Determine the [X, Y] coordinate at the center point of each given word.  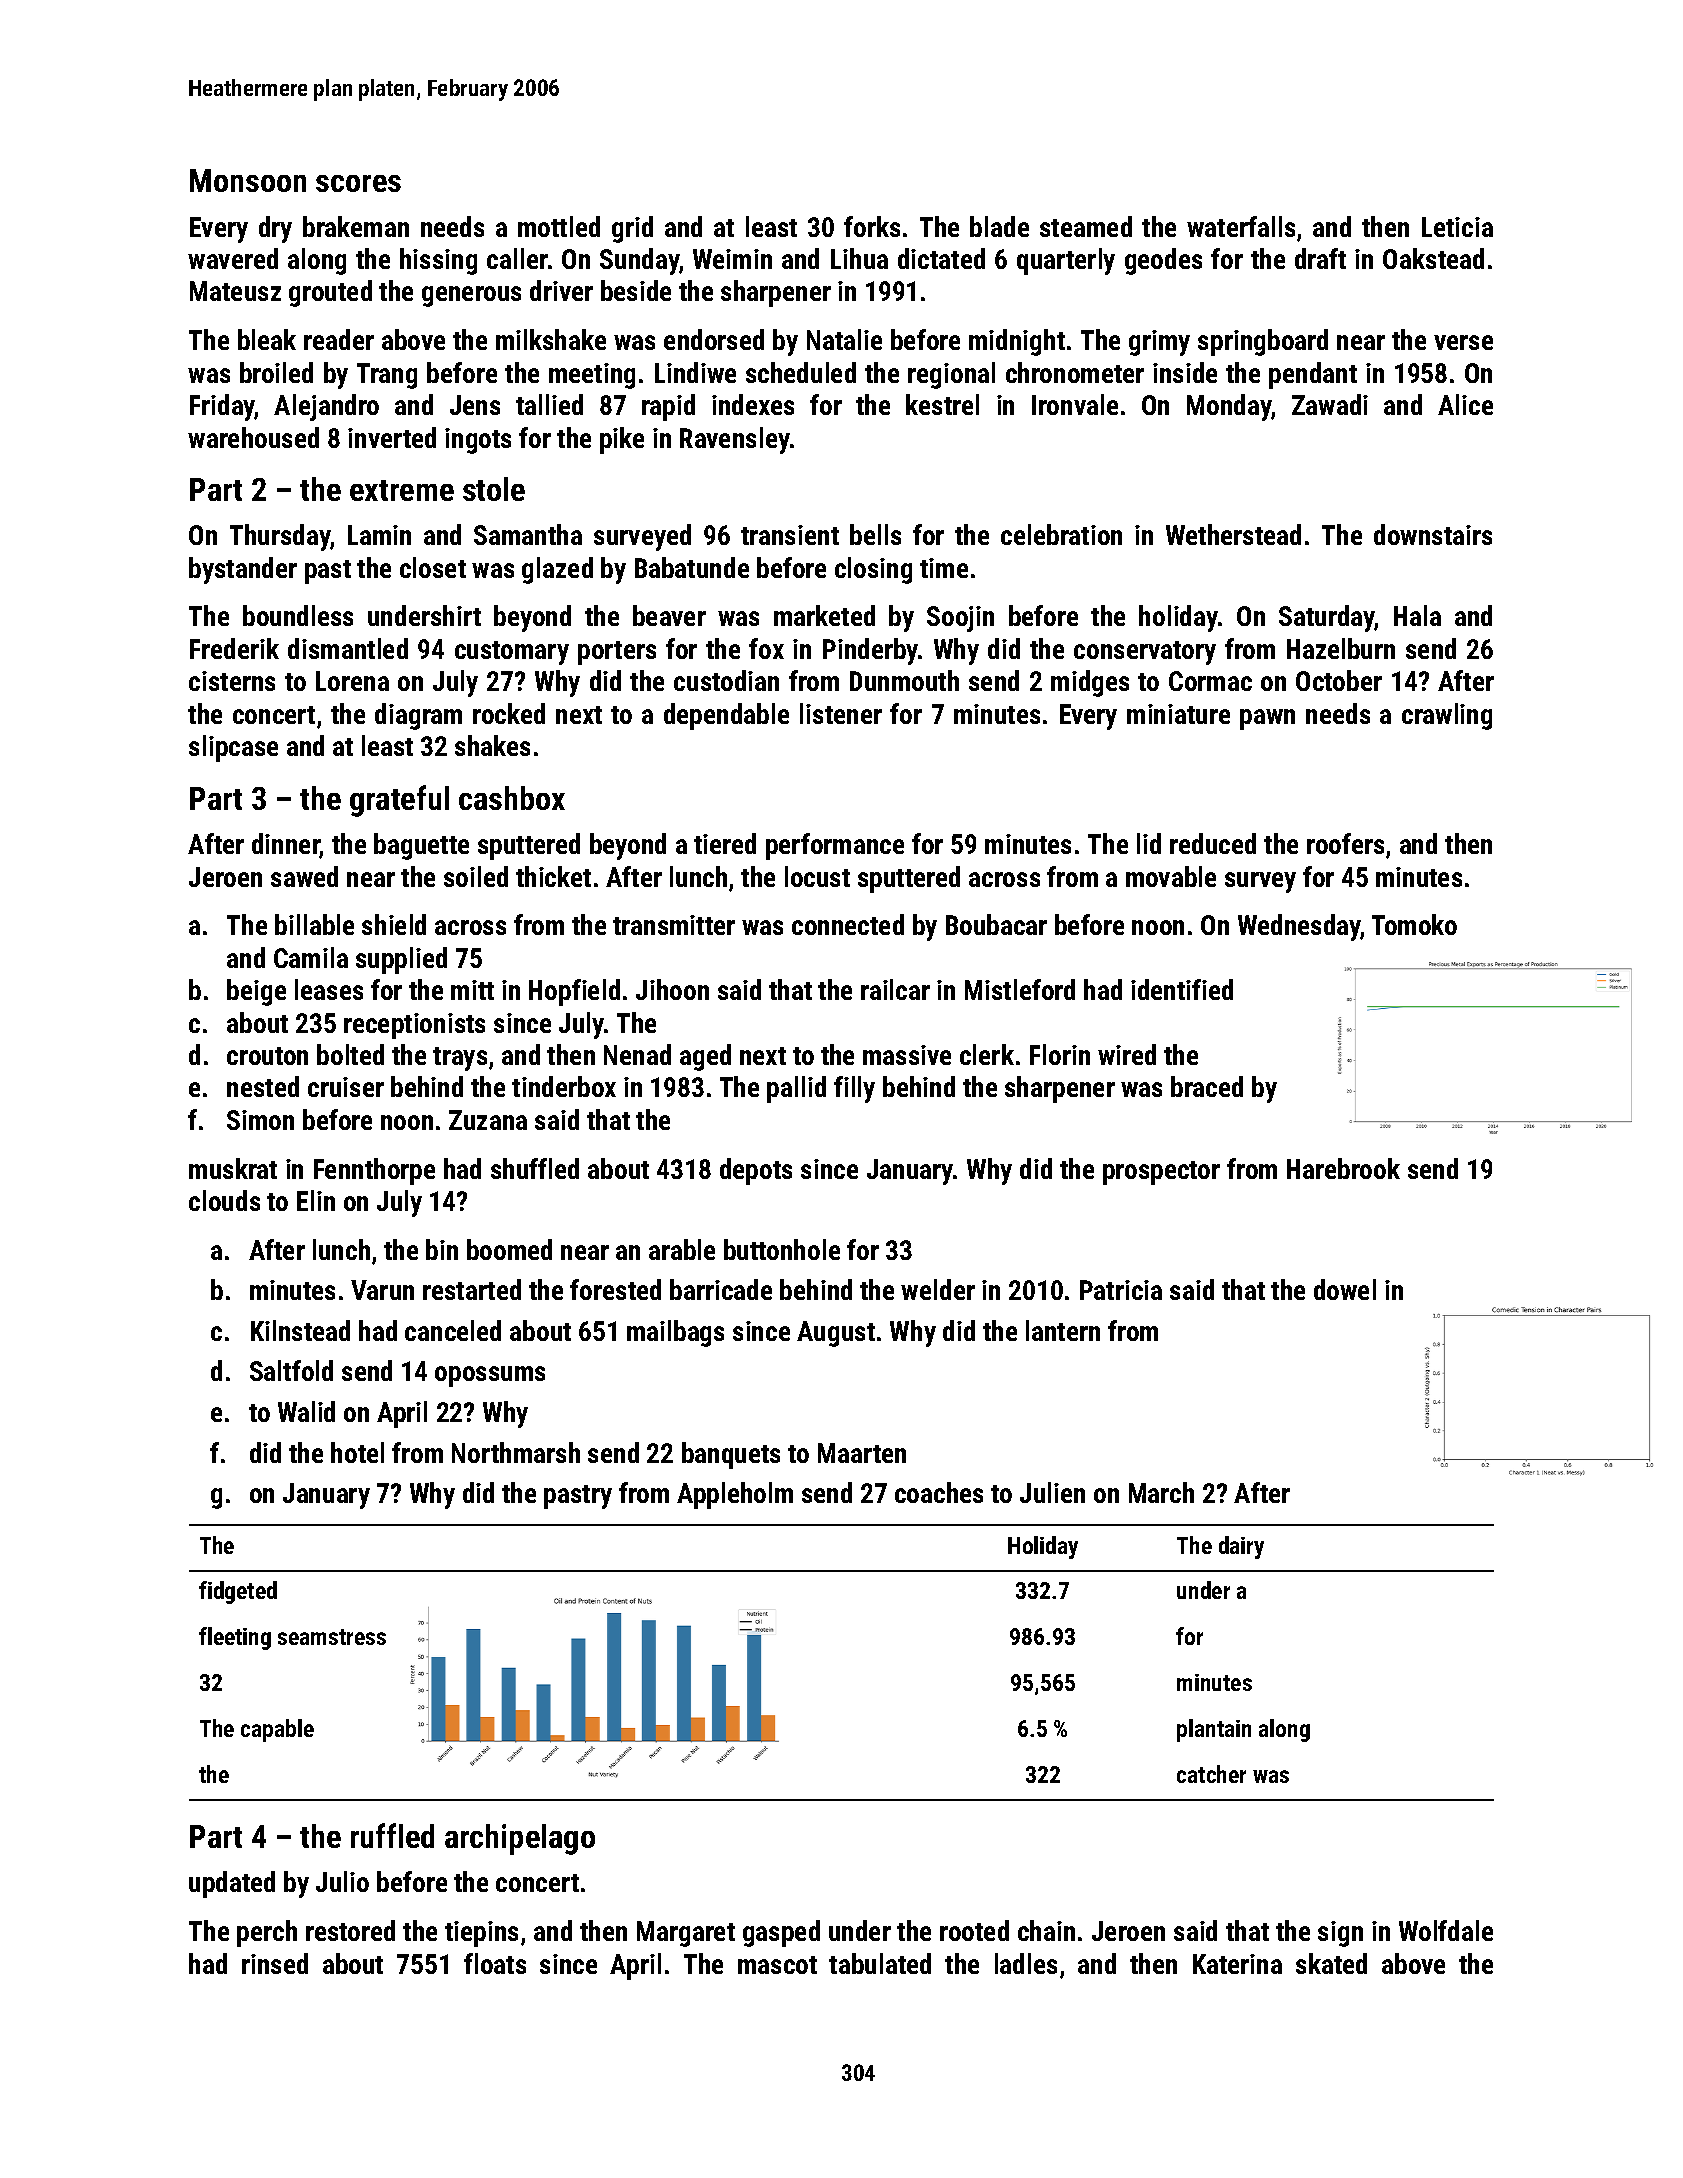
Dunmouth [904, 680]
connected [848, 924]
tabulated [880, 1963]
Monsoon [248, 180]
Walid [306, 1411]
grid [632, 229]
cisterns [232, 681]
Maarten [862, 1453]
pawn [1267, 719]
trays [460, 1059]
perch [267, 1933]
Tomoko [1414, 924]
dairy [1241, 1547]
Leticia [1457, 227]
